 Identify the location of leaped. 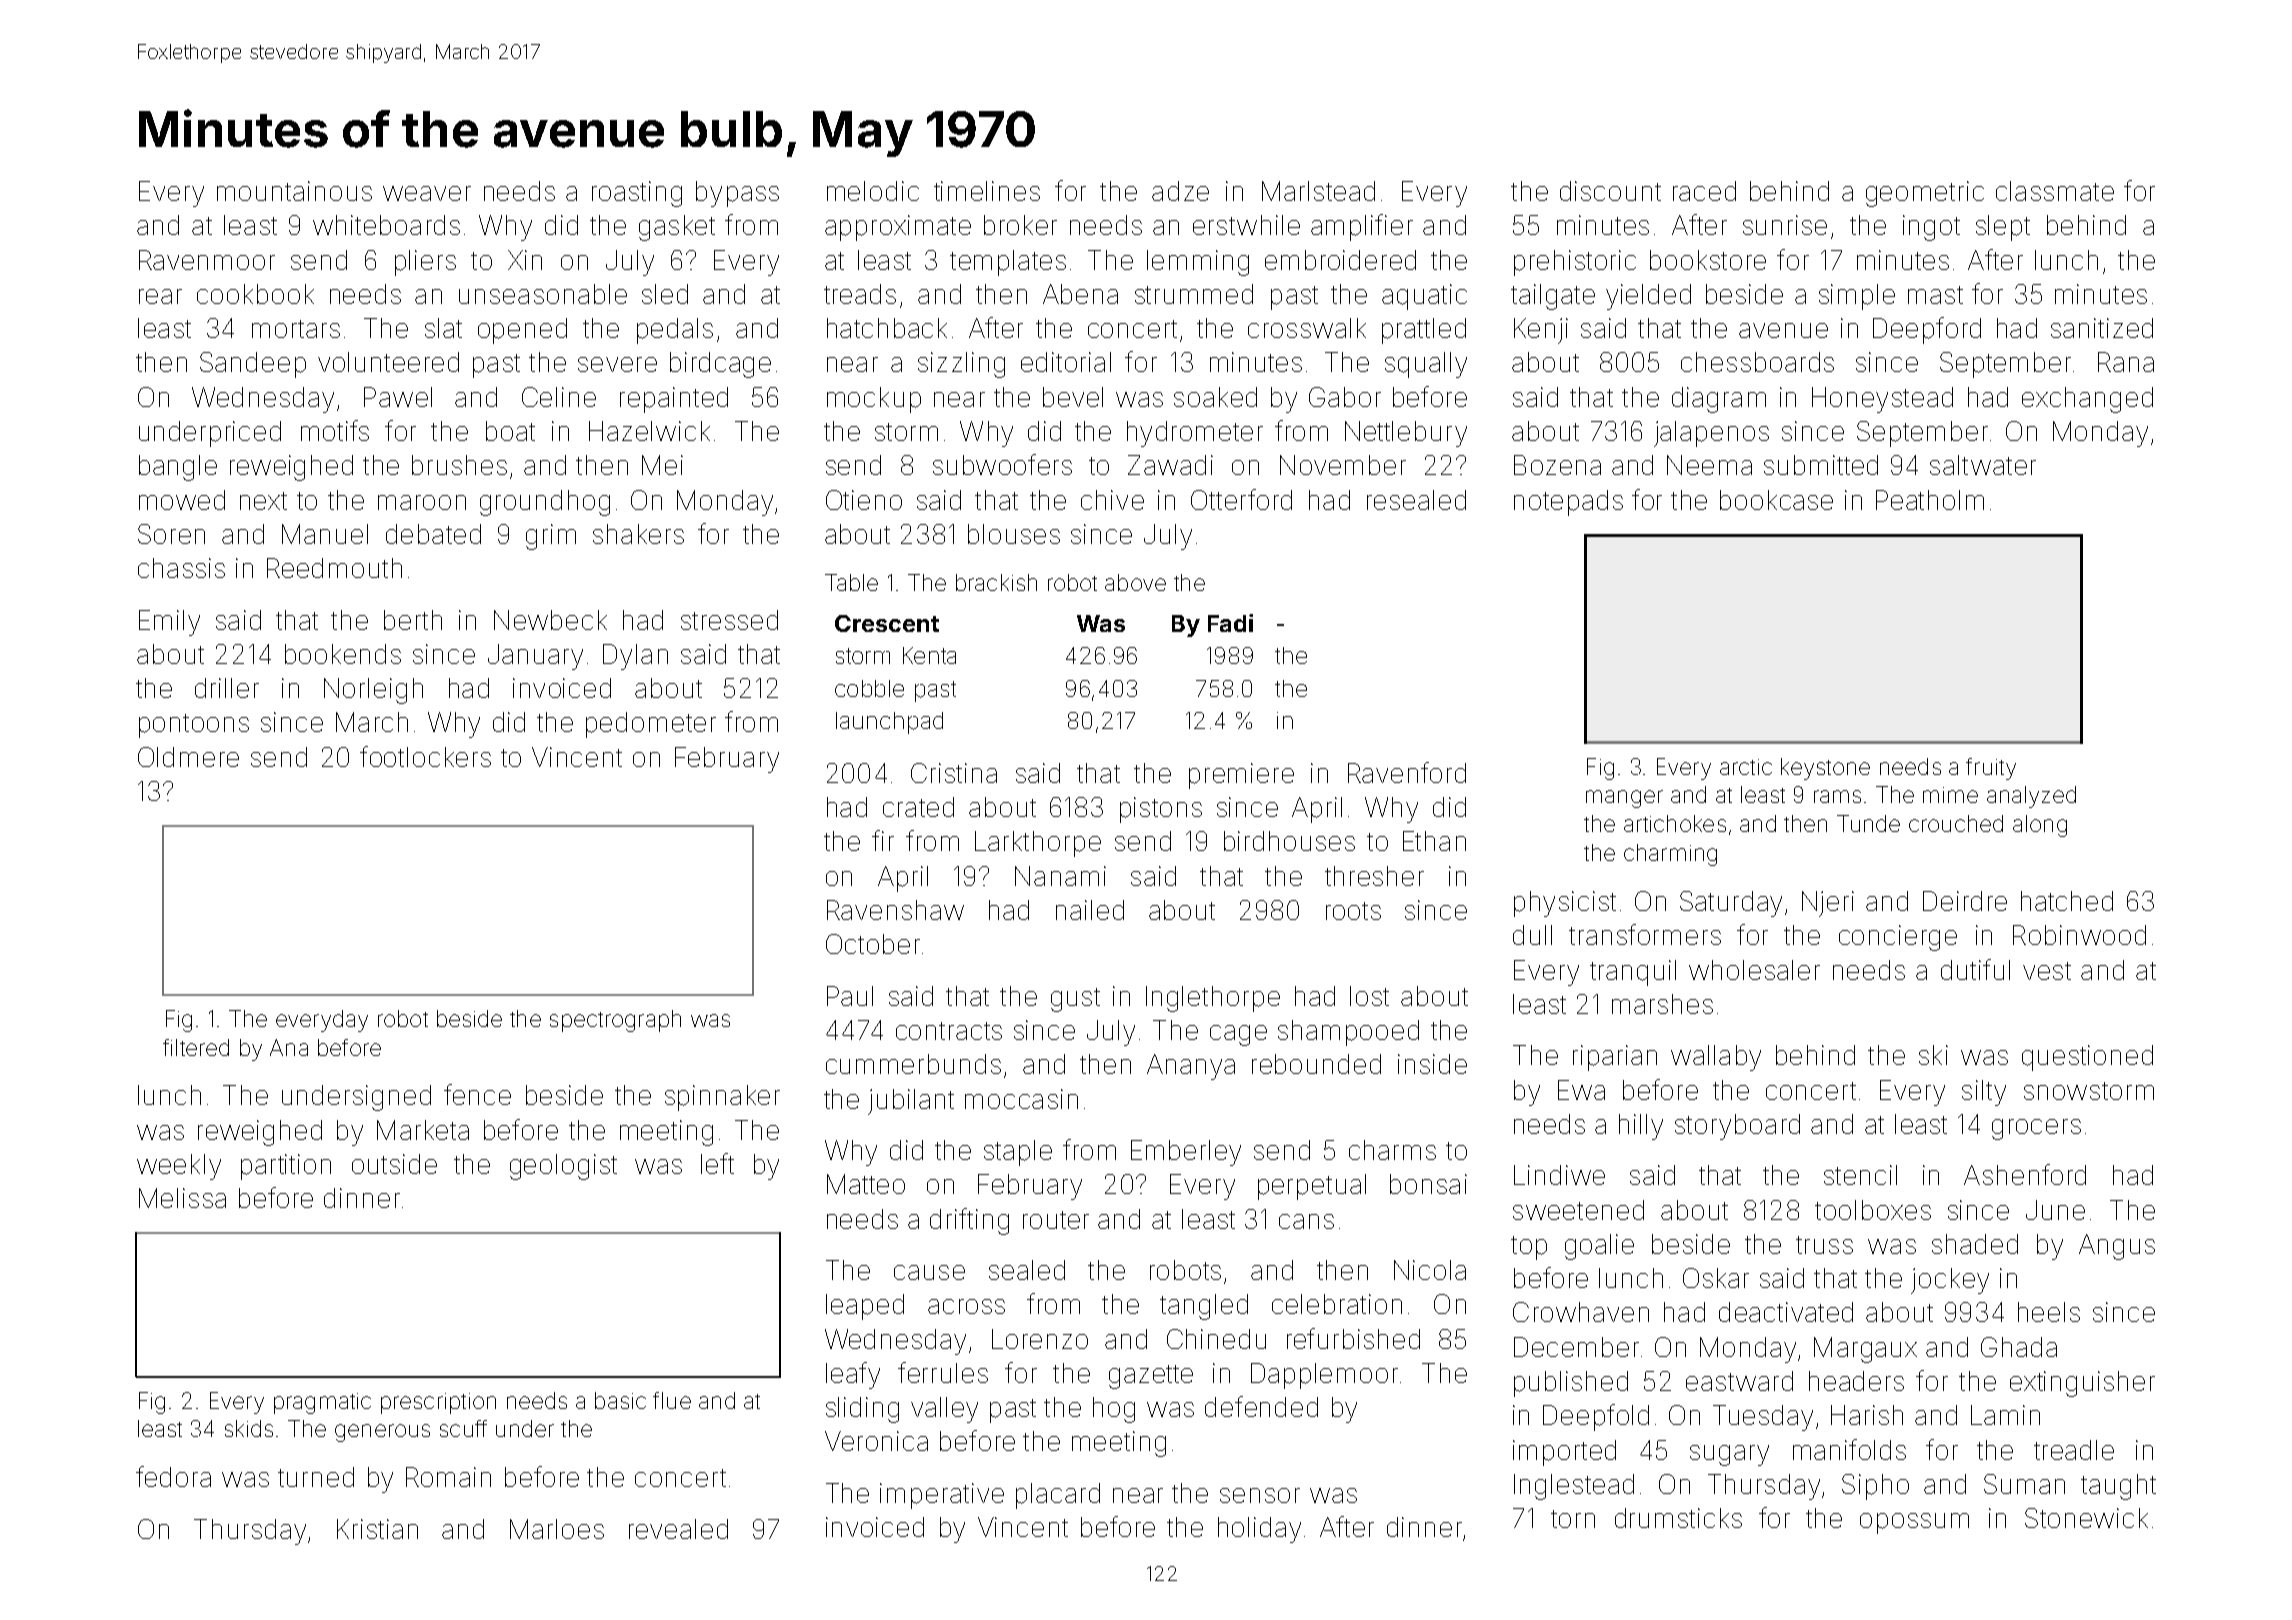
(865, 1307).
